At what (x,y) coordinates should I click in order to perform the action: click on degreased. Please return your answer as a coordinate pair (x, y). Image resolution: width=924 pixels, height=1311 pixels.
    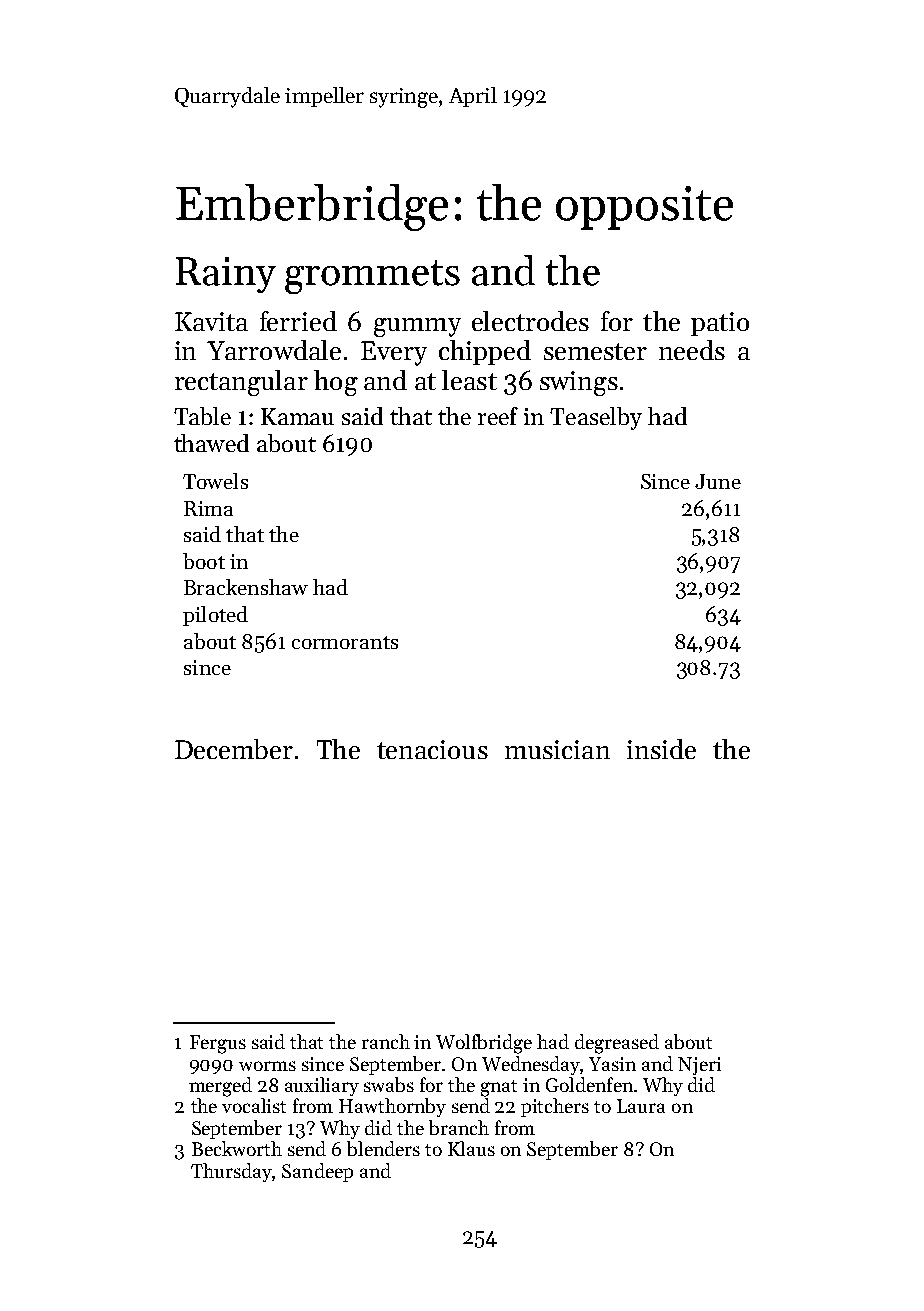
    Looking at the image, I should click on (617, 1044).
